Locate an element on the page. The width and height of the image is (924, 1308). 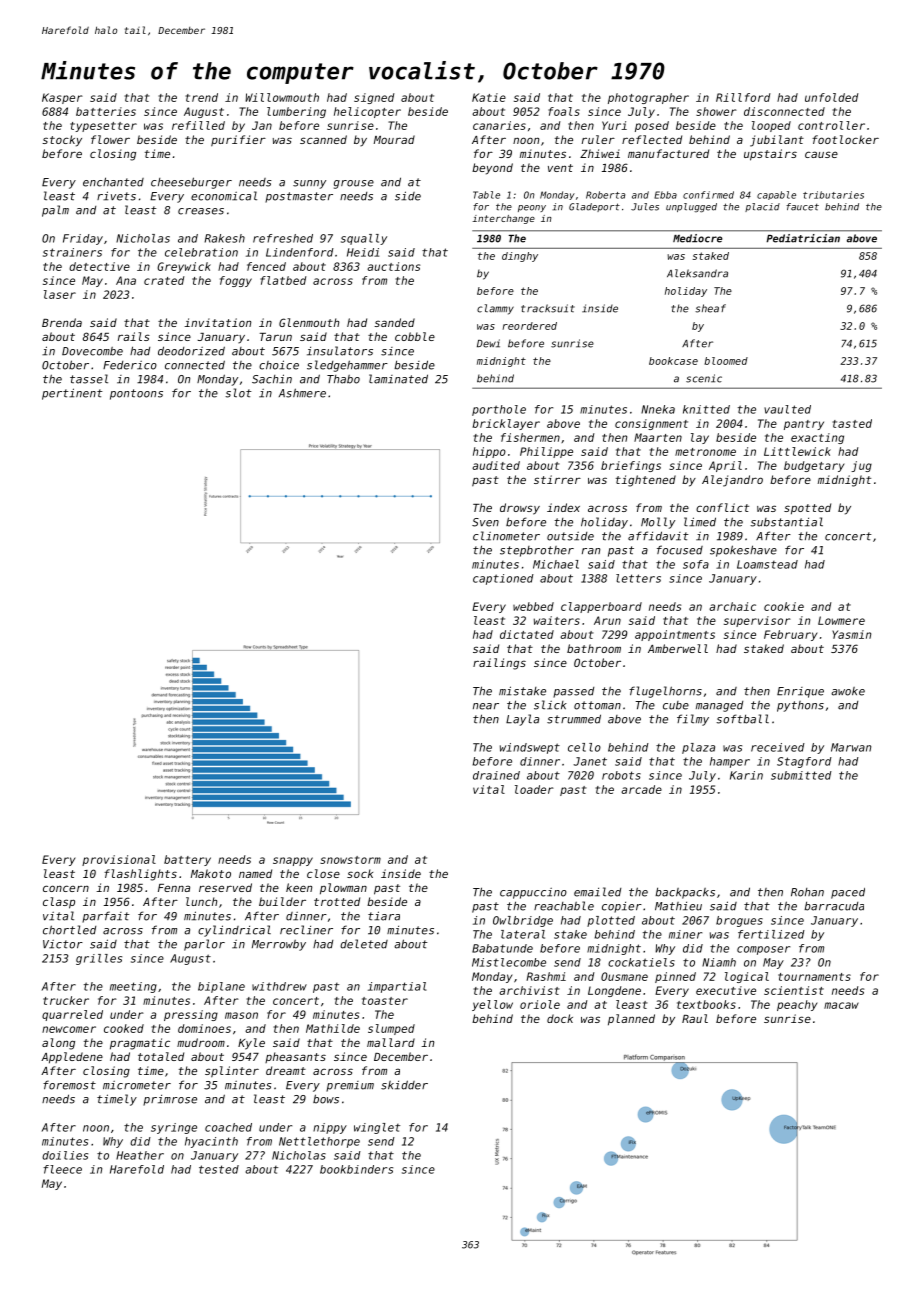
tested is located at coordinates (219, 1169).
